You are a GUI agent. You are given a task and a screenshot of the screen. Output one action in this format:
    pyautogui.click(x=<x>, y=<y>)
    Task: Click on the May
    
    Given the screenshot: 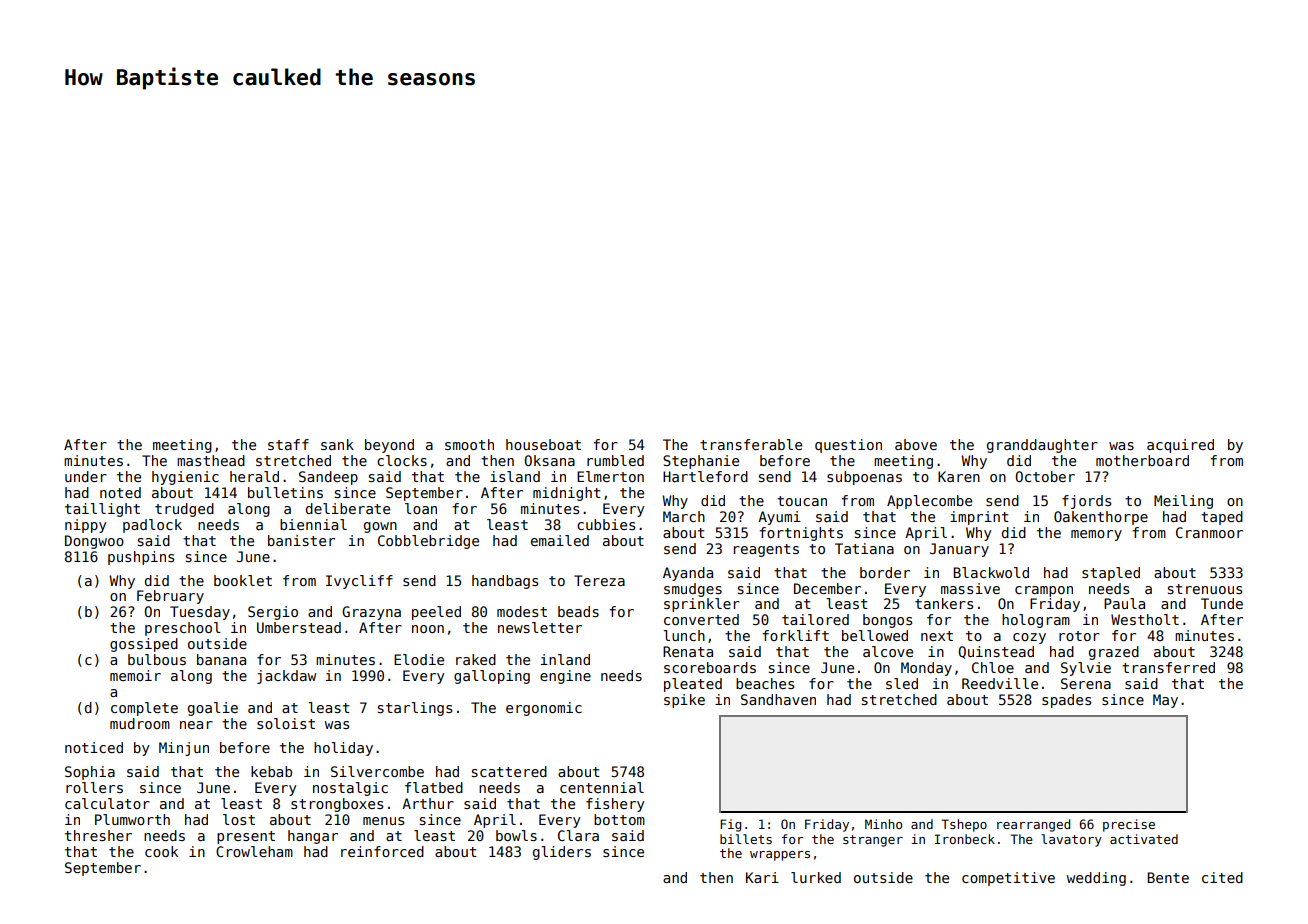 What is the action you would take?
    pyautogui.click(x=1165, y=701)
